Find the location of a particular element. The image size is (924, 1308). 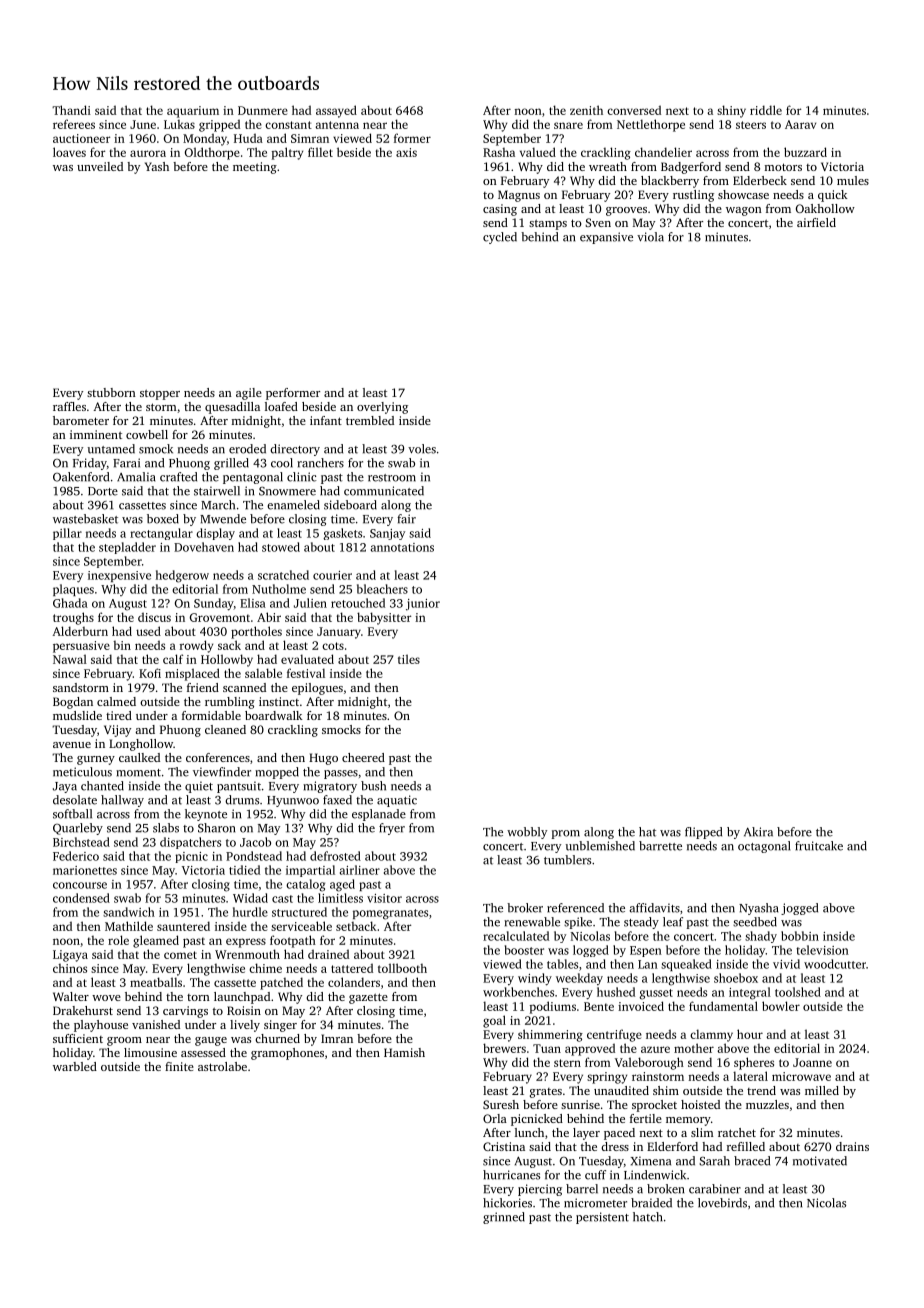

wove is located at coordinates (106, 998).
